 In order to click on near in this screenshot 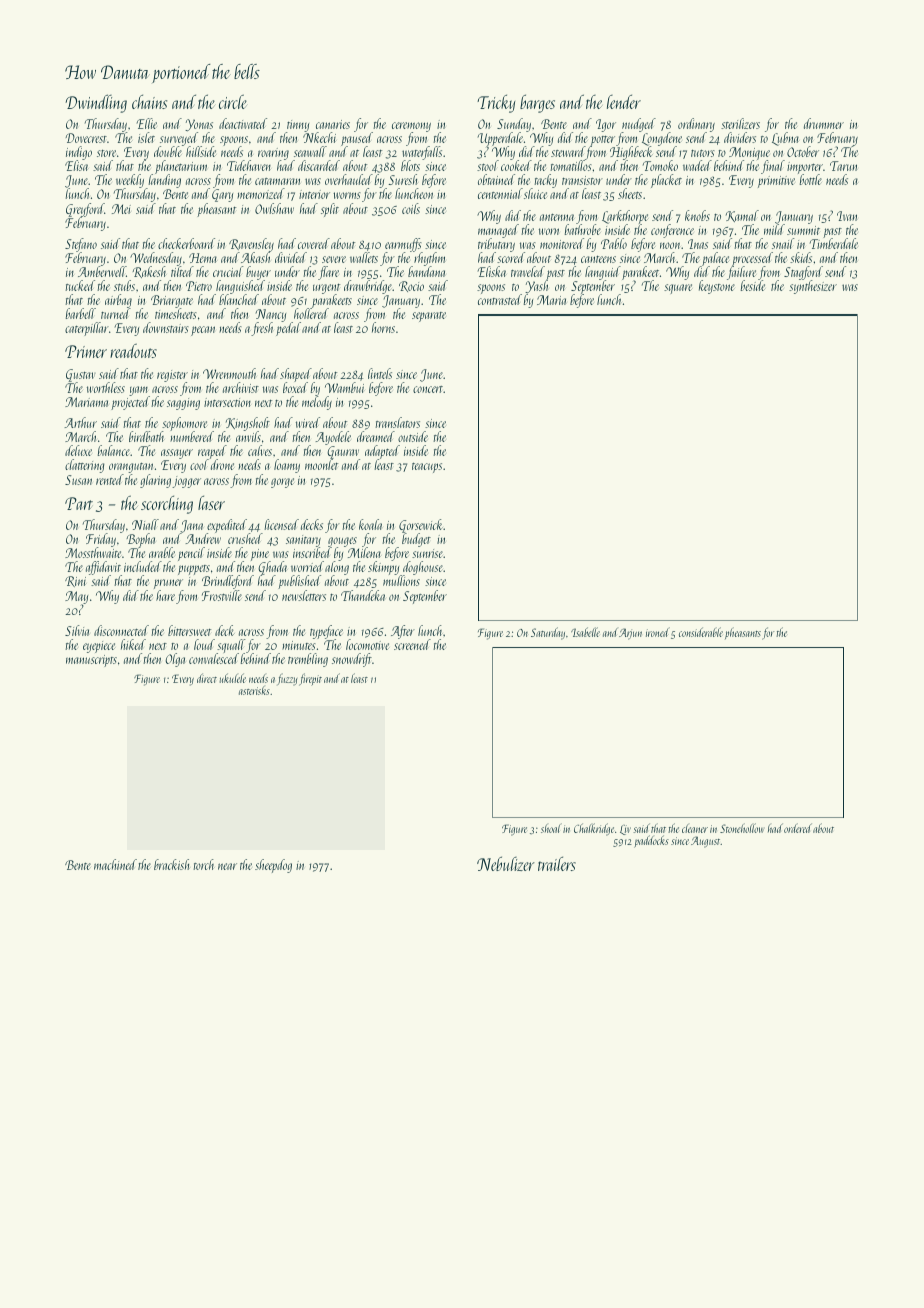, I will do `click(227, 866)`.
